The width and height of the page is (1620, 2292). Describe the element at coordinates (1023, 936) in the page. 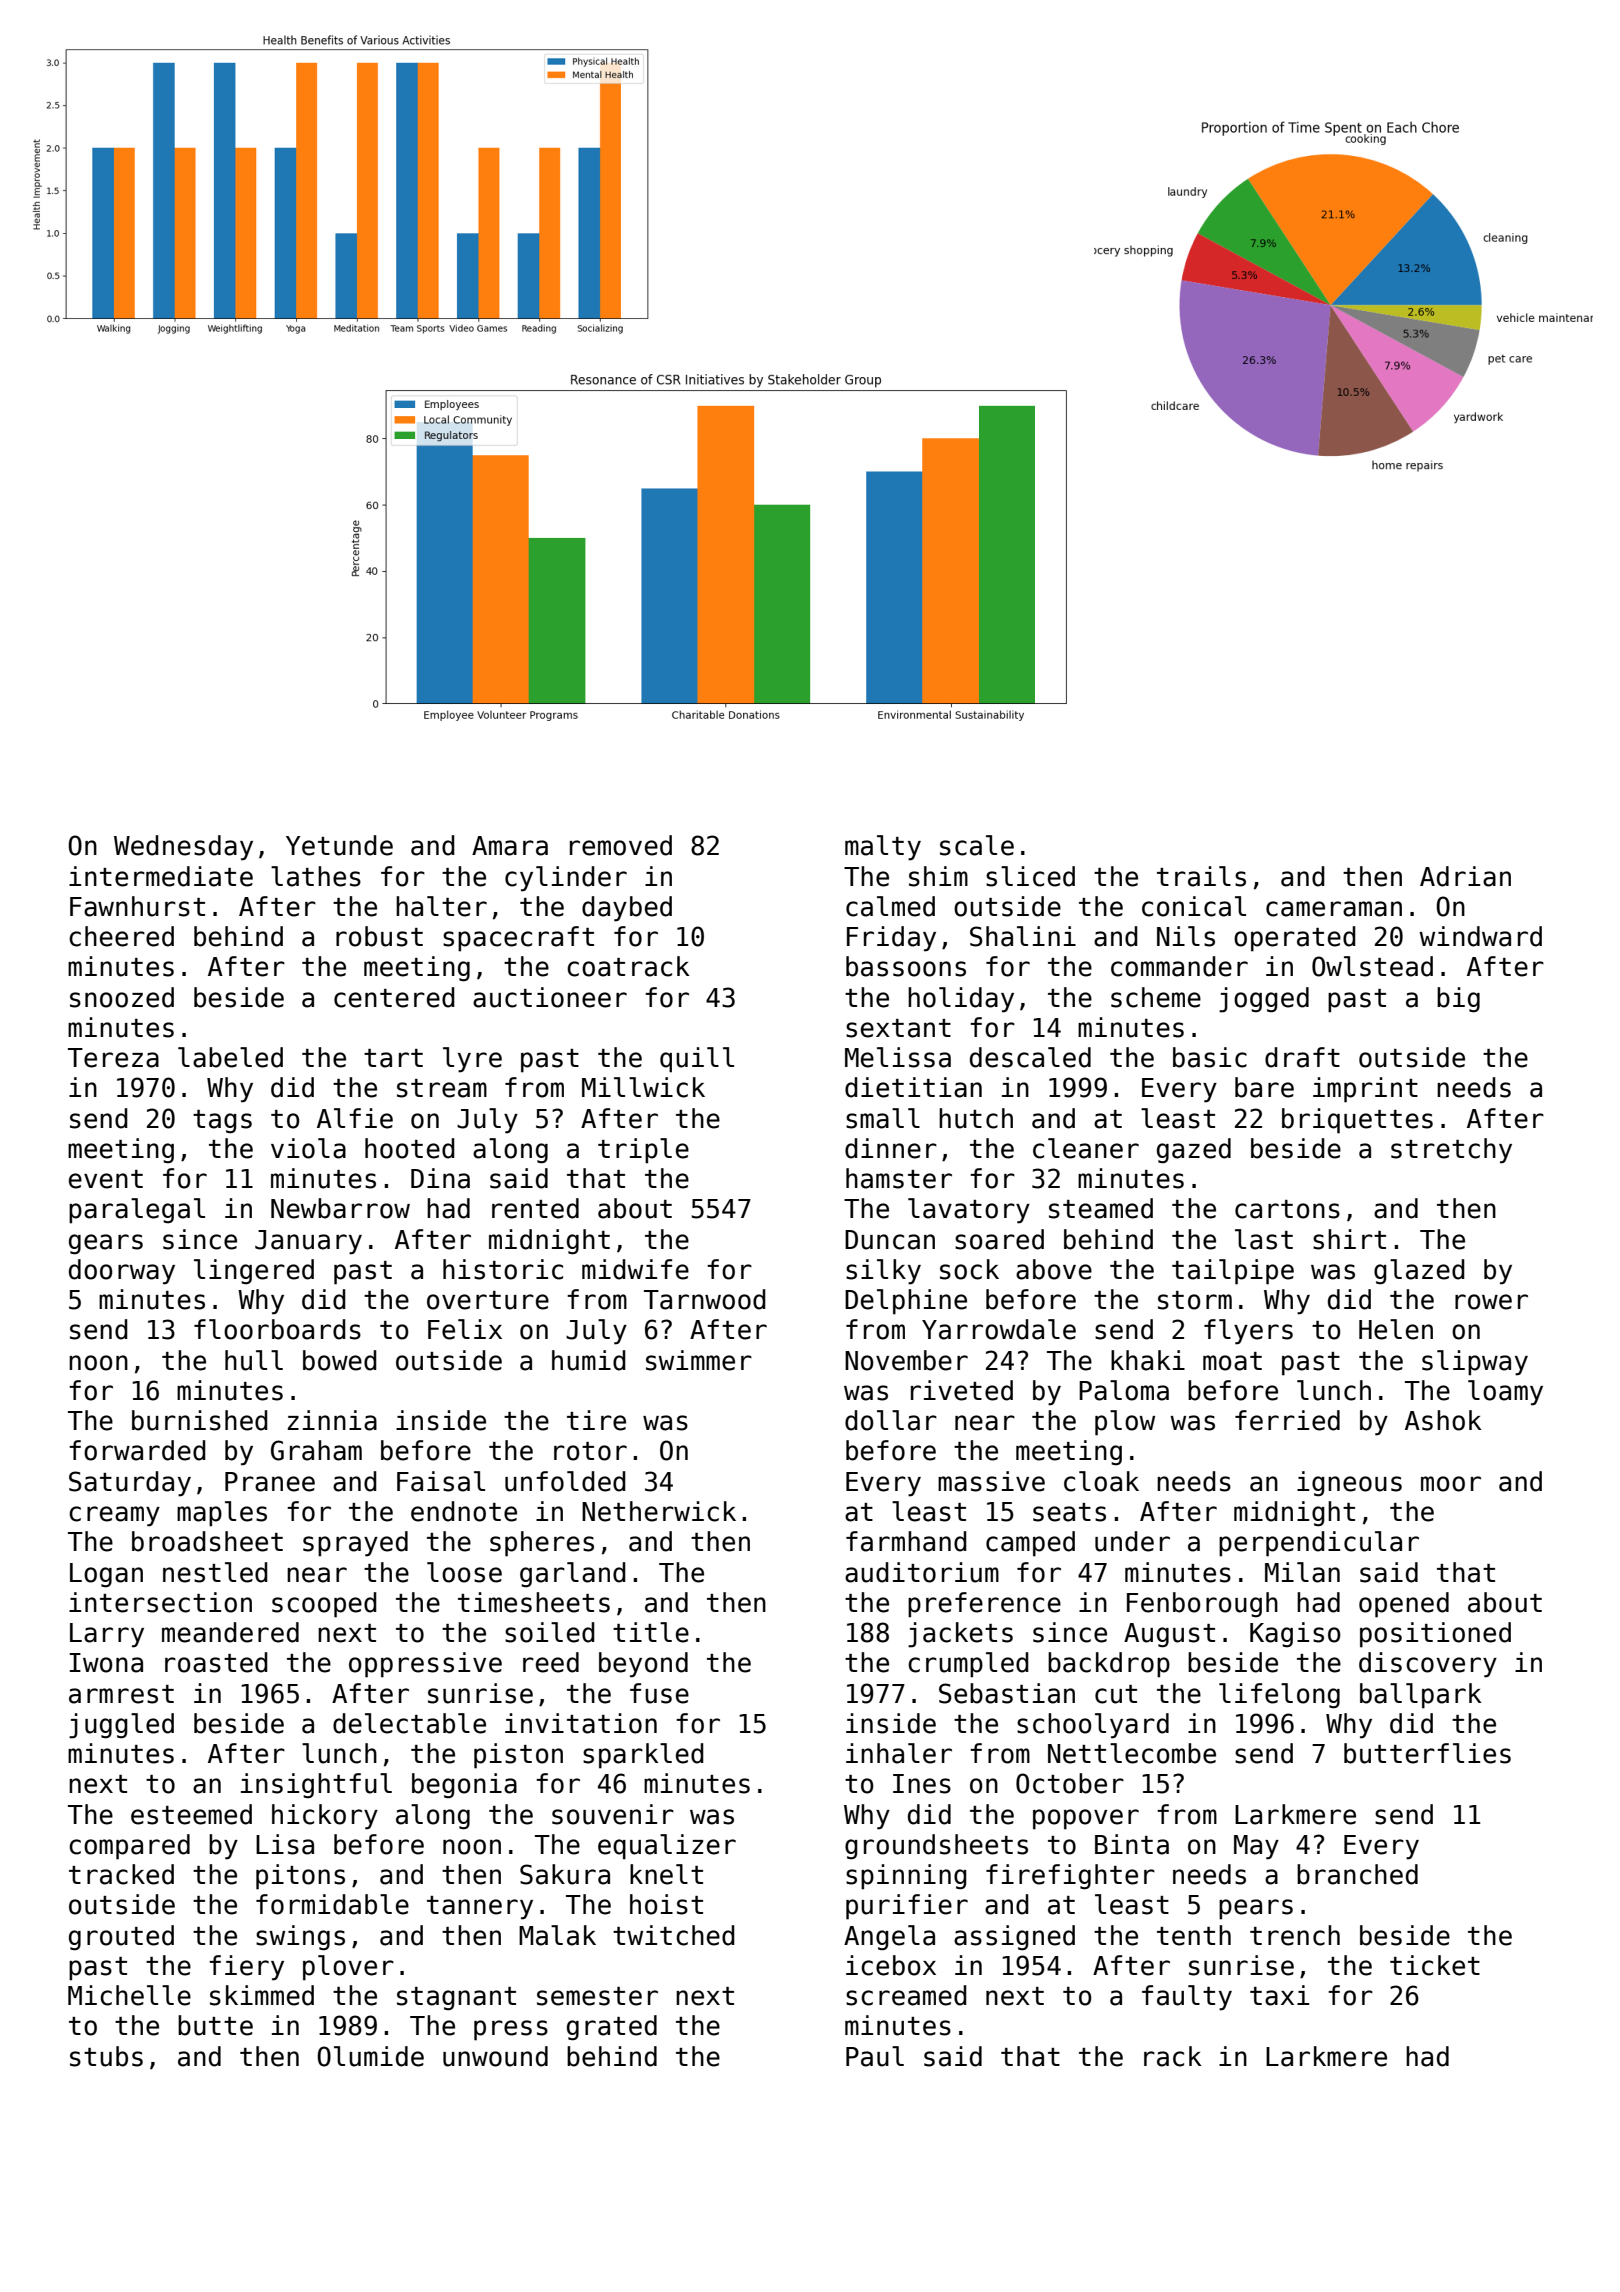

I see `Shalini` at that location.
